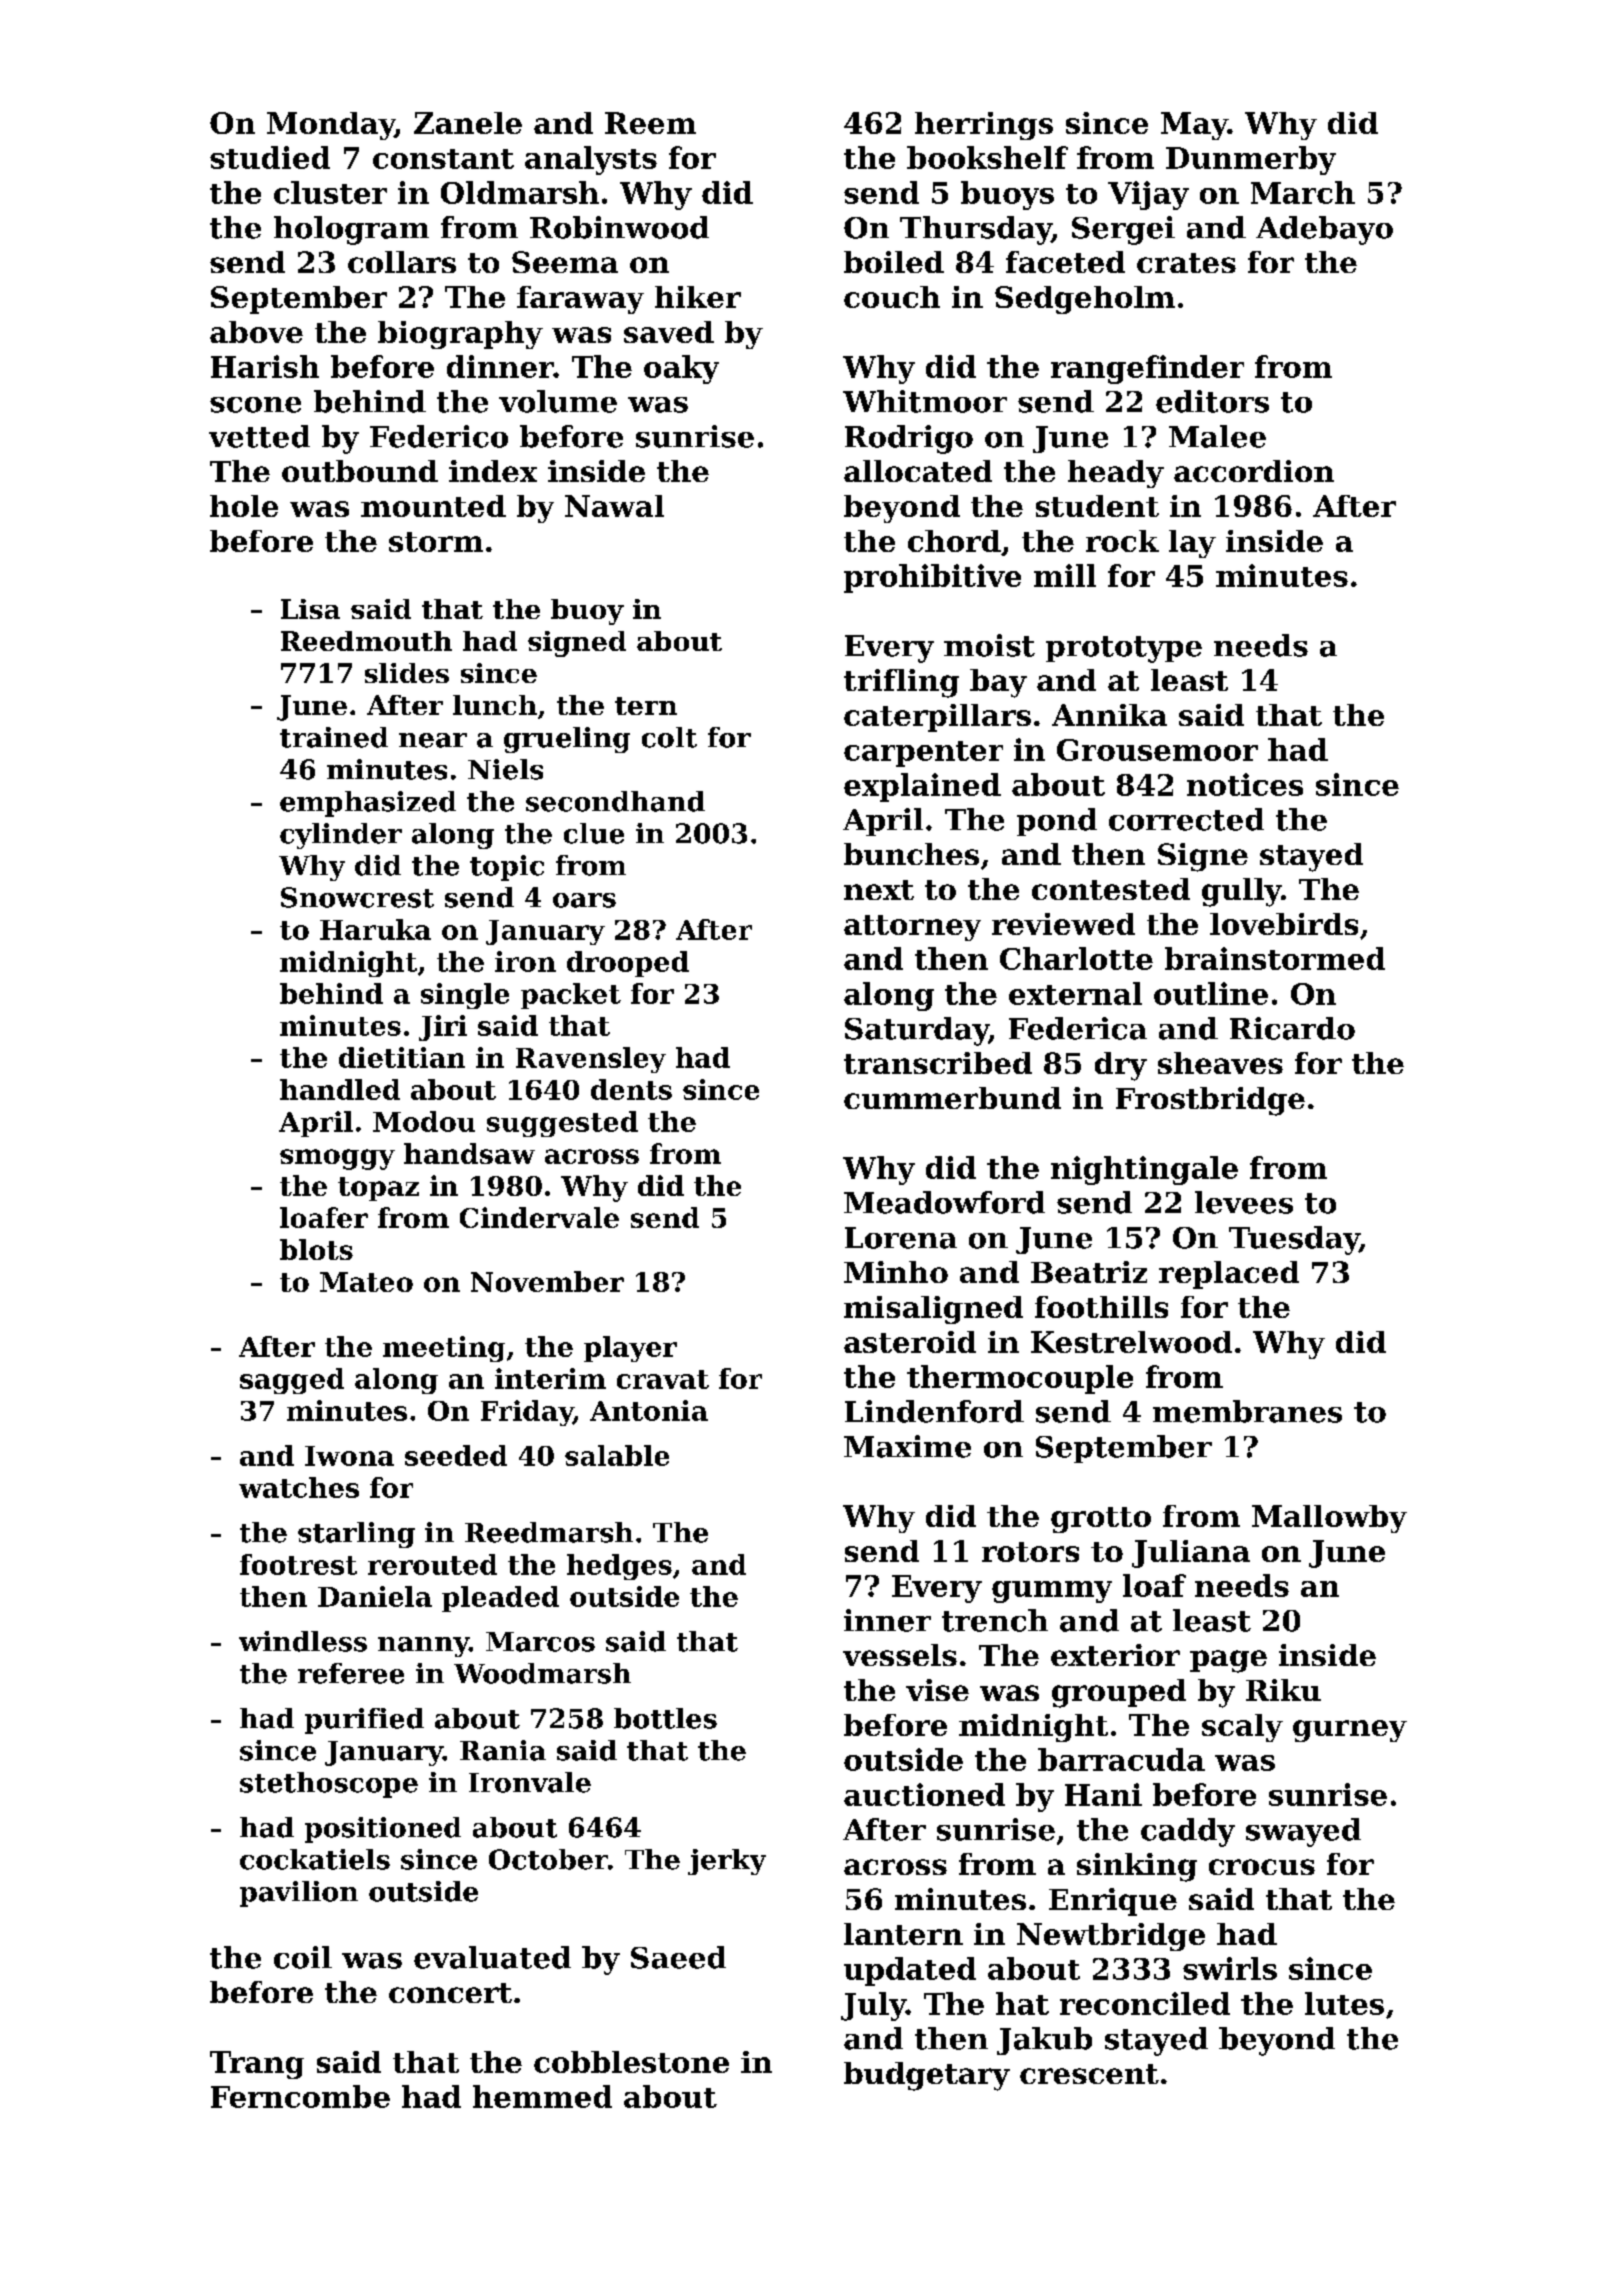  Describe the element at coordinates (334, 737) in the page. I see `trained` at that location.
